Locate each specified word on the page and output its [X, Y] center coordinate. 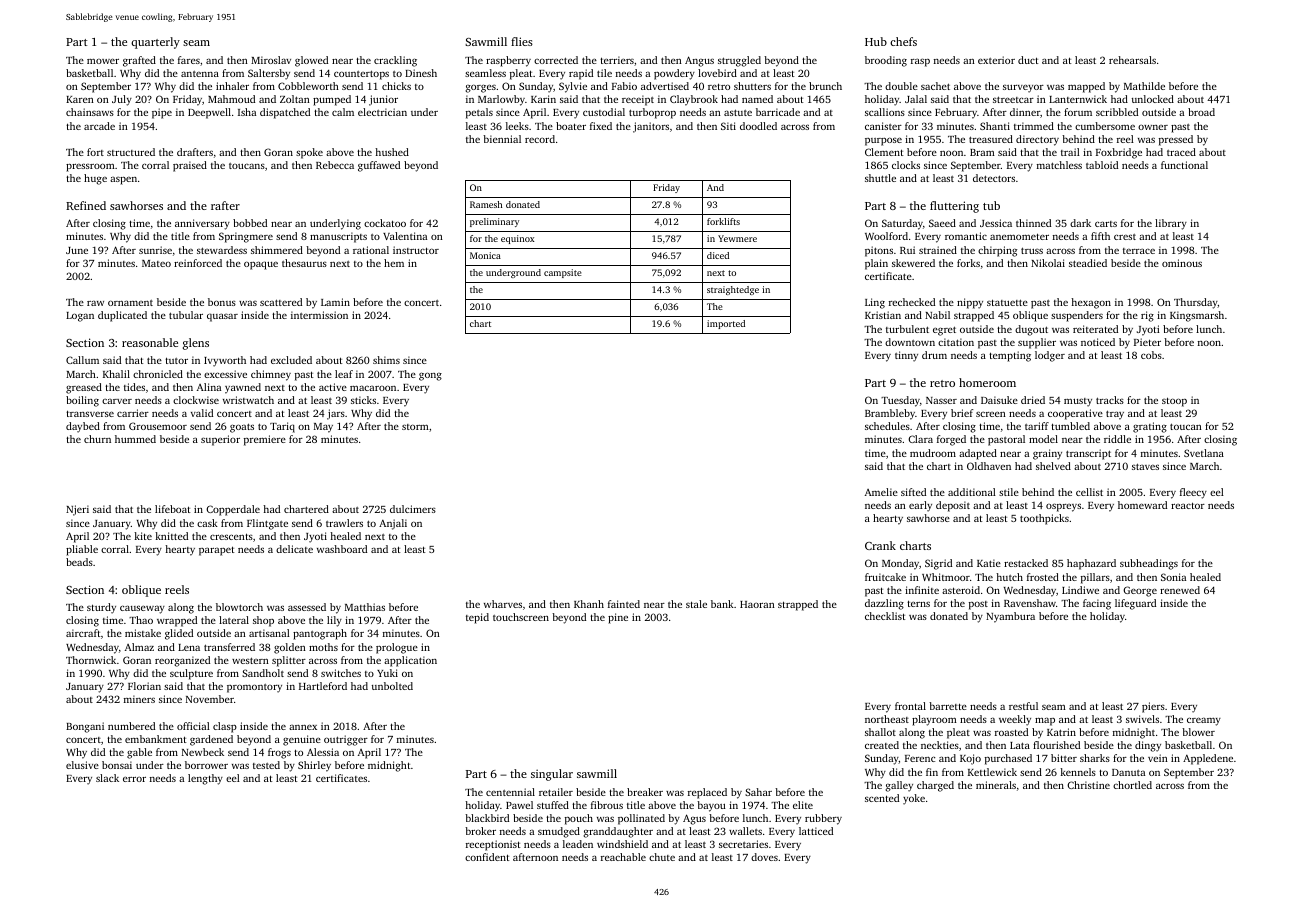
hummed [135, 439]
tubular [186, 315]
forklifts [723, 221]
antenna [200, 74]
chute [662, 857]
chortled [1132, 785]
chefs [903, 41]
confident [487, 857]
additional [972, 492]
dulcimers [413, 509]
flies [522, 41]
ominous [1182, 263]
